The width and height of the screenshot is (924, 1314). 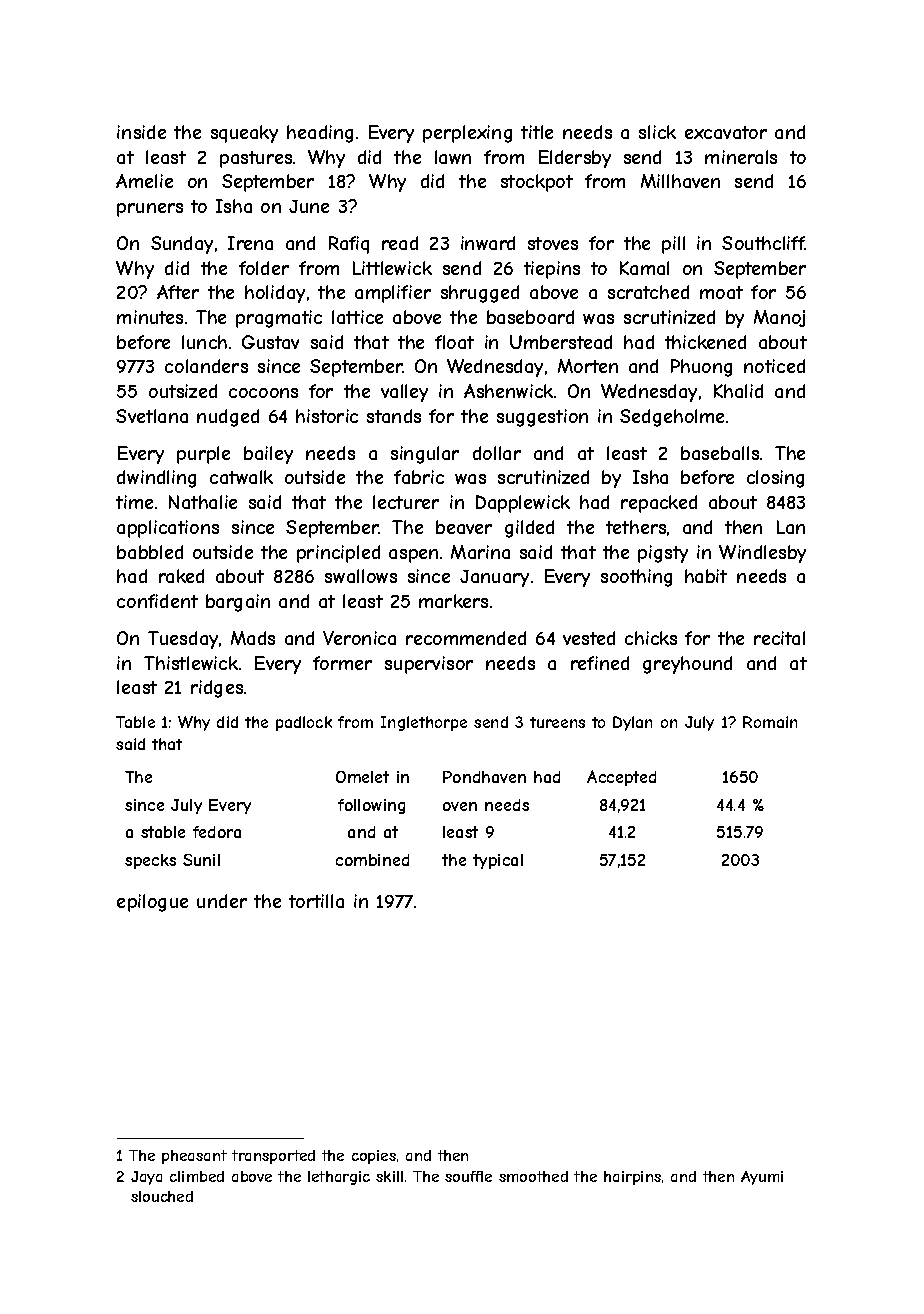 What do you see at coordinates (533, 1176) in the screenshot?
I see `smoothed` at bounding box center [533, 1176].
